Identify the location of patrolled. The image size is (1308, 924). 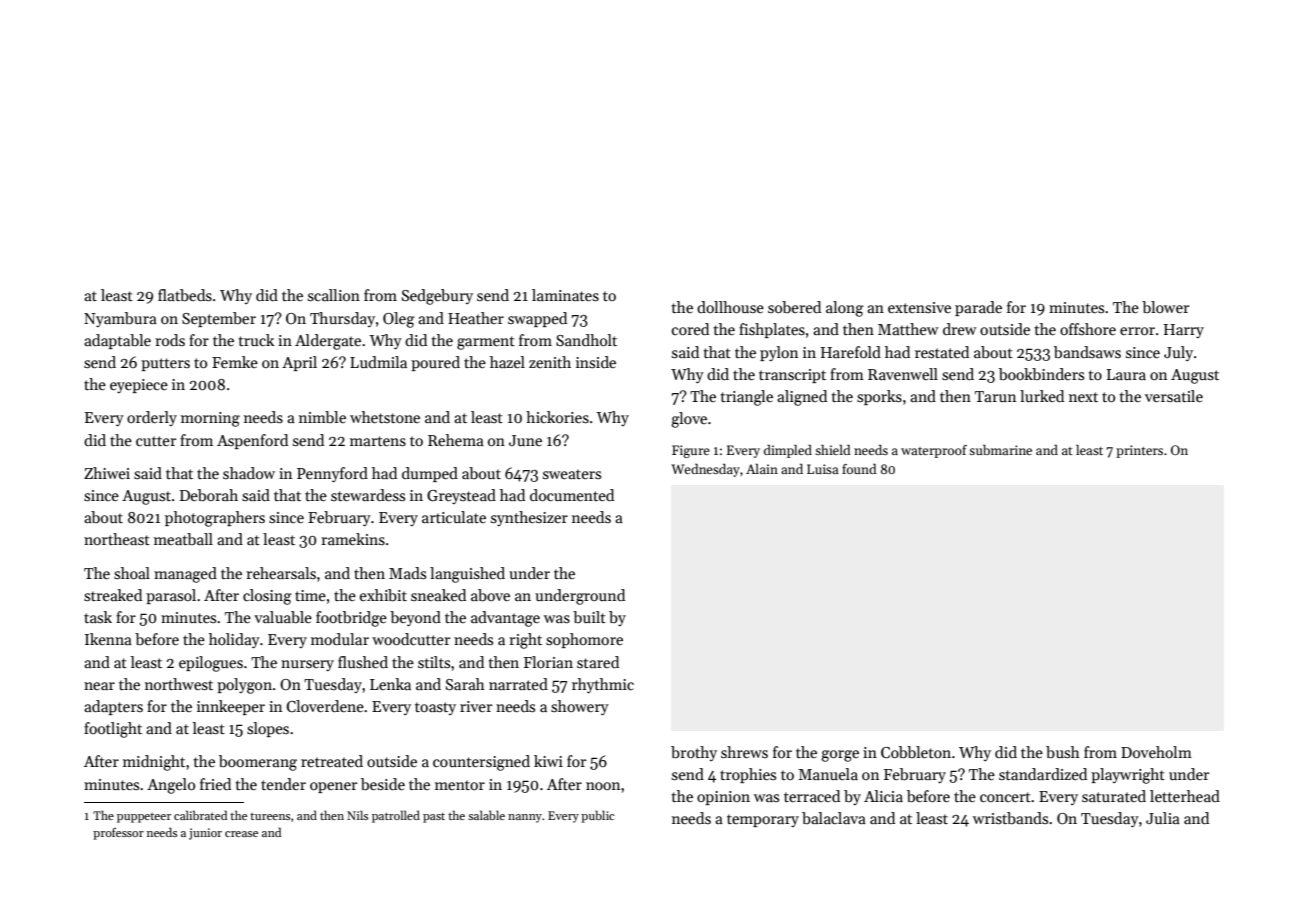
(396, 816).
